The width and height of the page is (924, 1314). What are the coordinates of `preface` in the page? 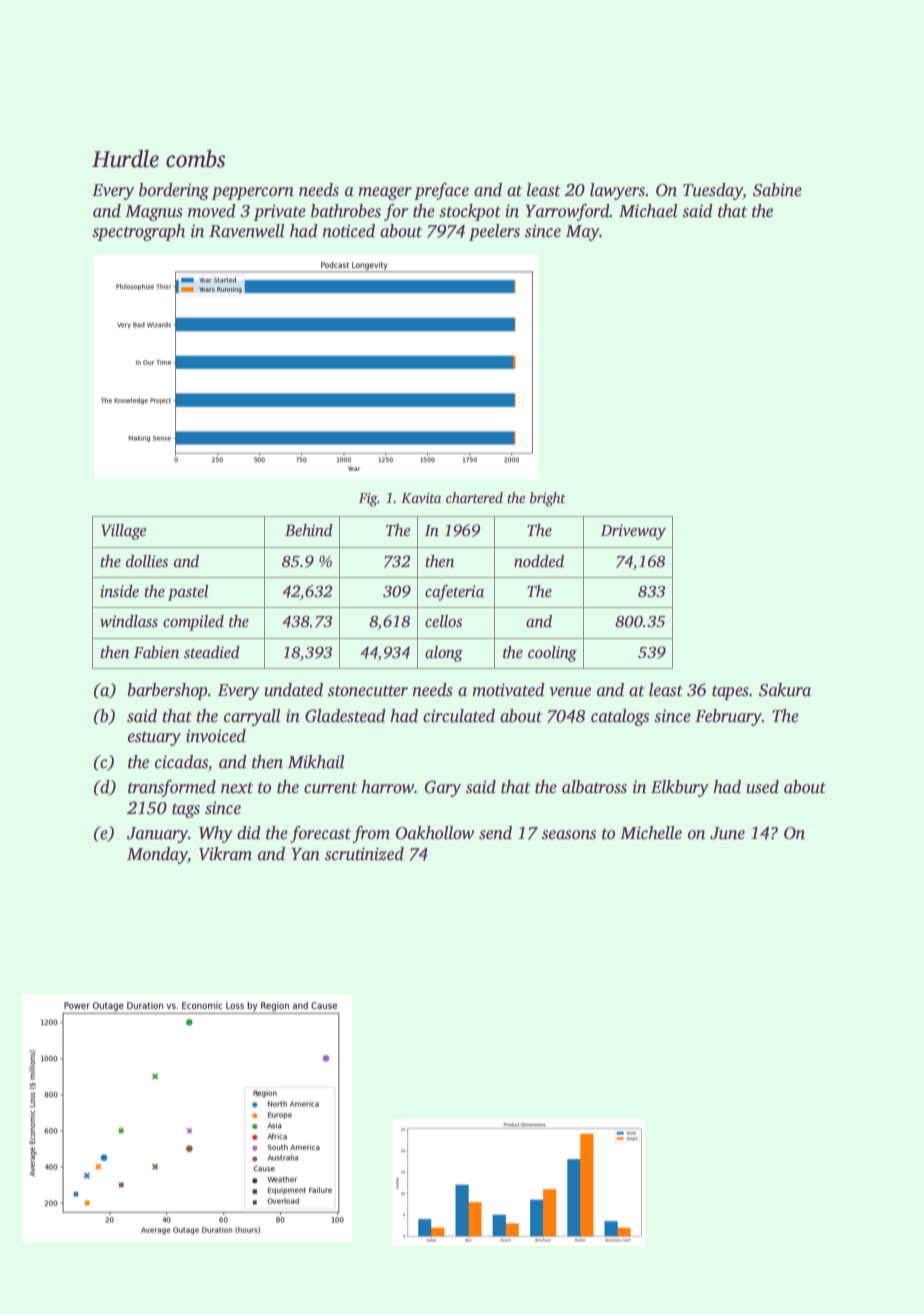 It's located at (441, 191).
